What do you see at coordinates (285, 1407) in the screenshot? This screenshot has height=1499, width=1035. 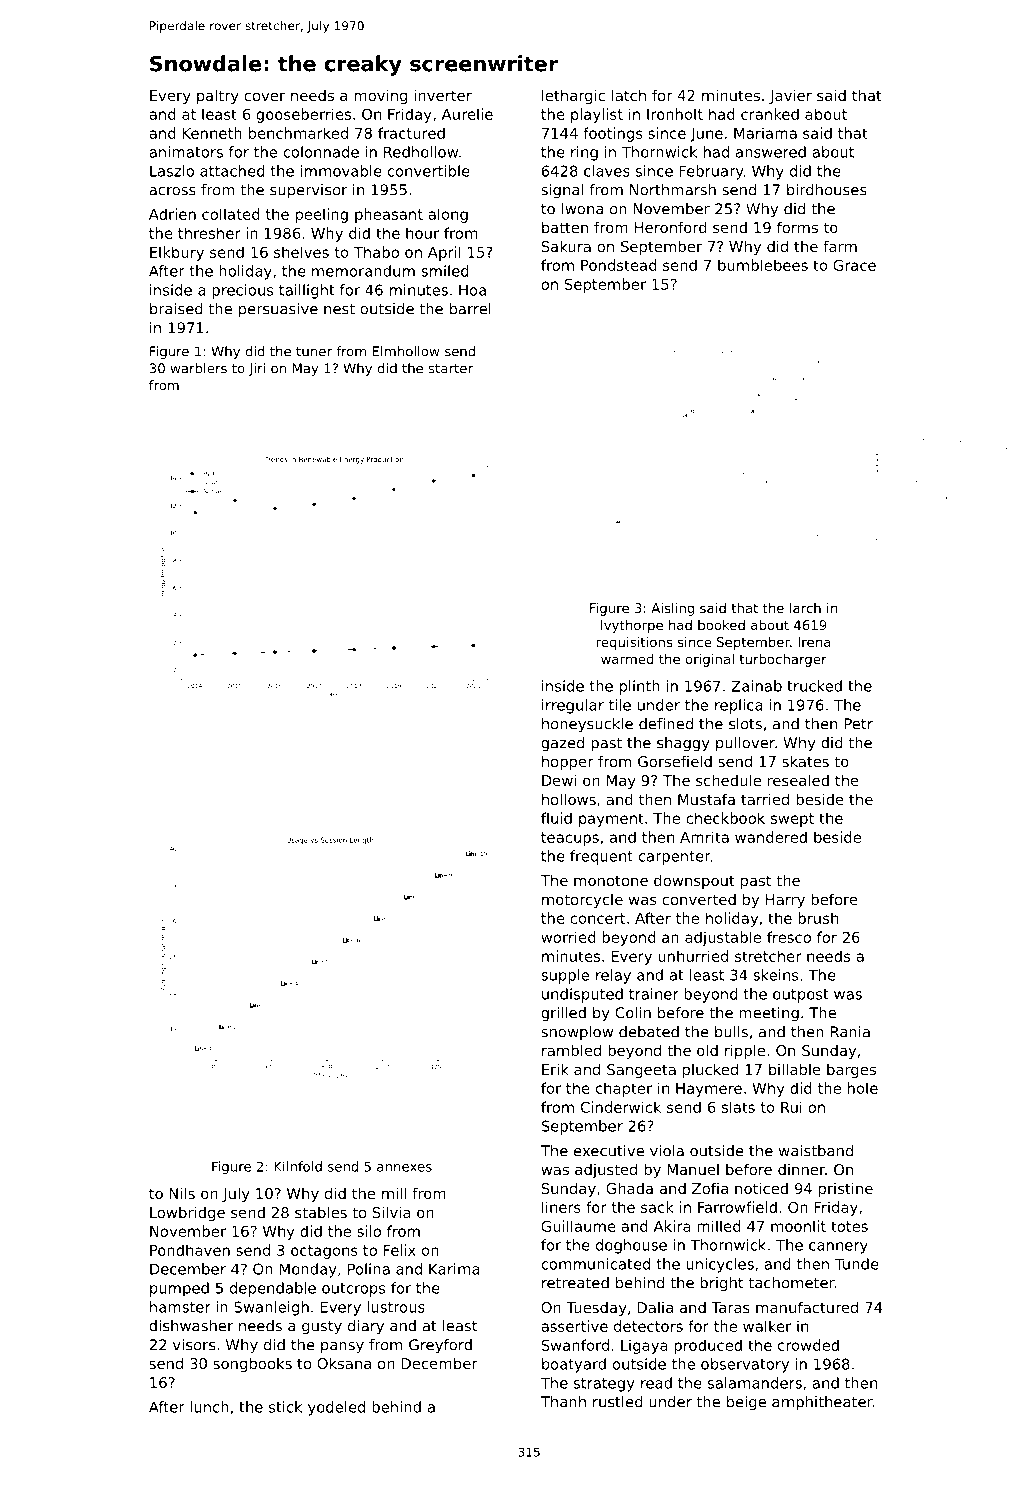 I see `stick` at bounding box center [285, 1407].
